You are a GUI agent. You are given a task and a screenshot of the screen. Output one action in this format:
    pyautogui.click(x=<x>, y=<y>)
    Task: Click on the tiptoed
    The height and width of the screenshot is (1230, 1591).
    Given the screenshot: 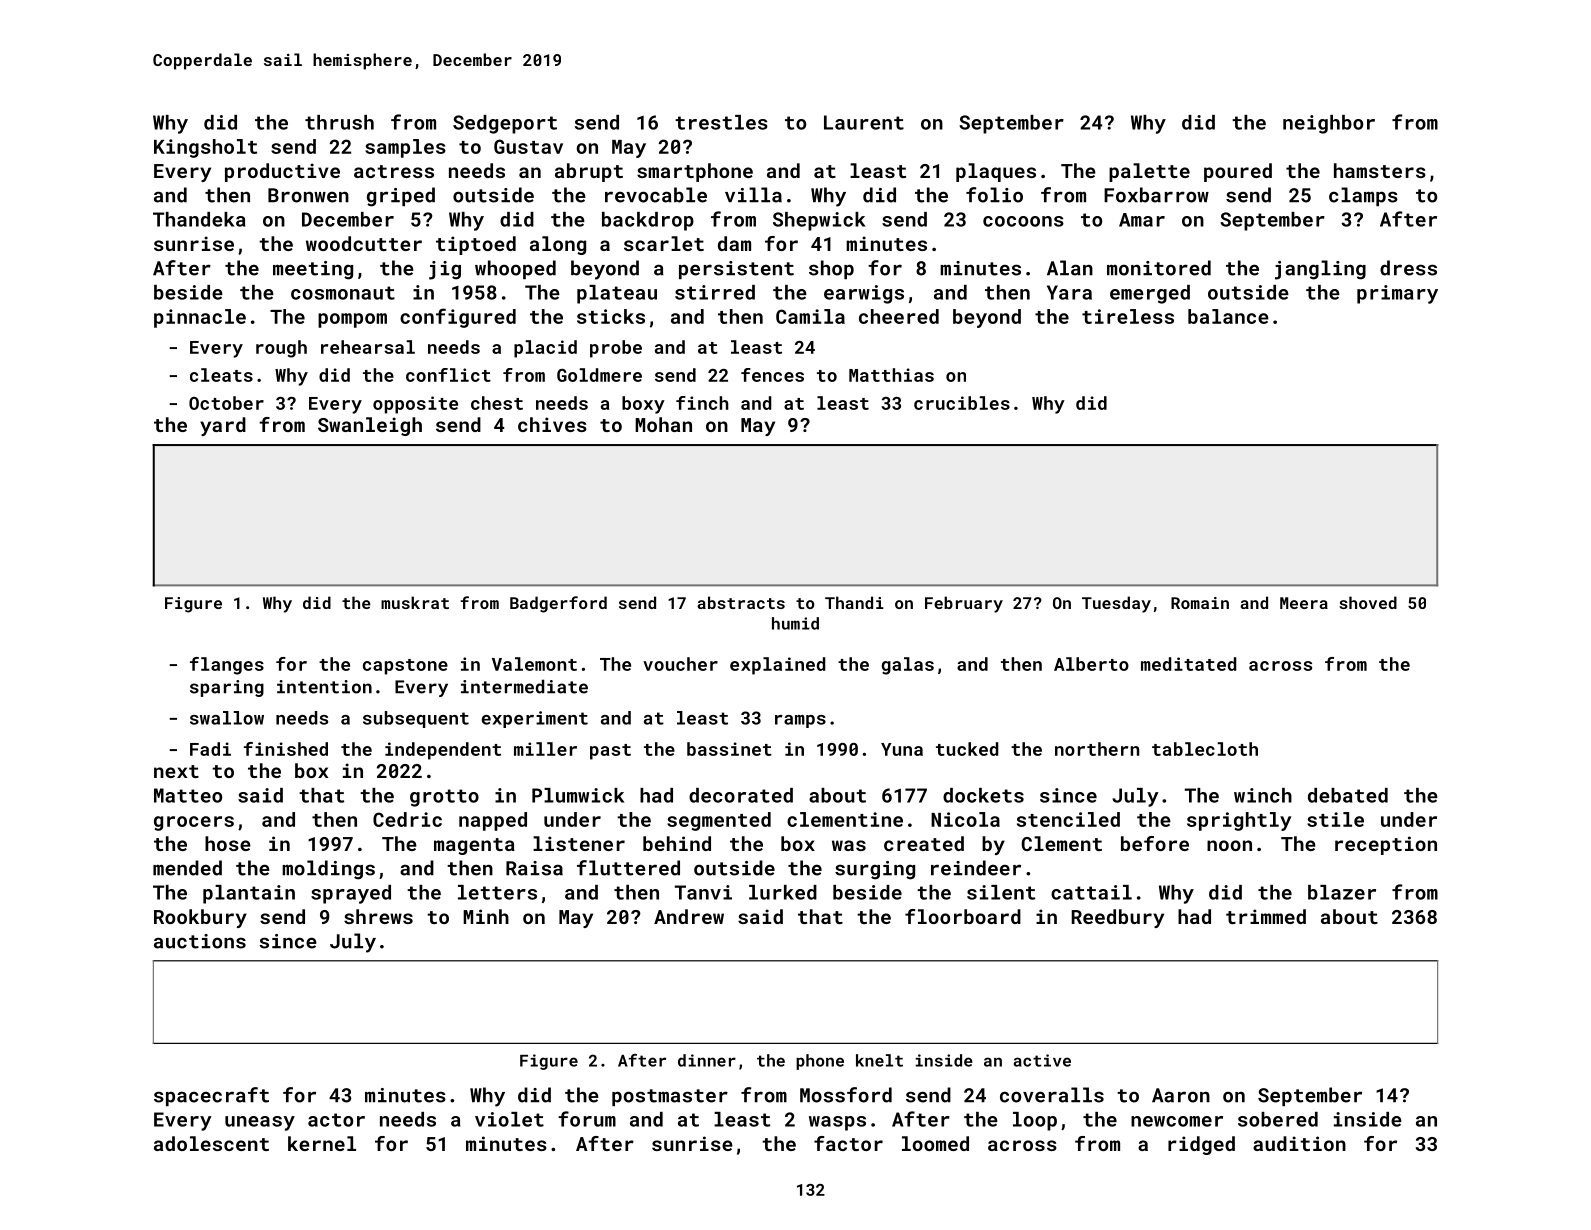 What is the action you would take?
    pyautogui.click(x=476, y=245)
